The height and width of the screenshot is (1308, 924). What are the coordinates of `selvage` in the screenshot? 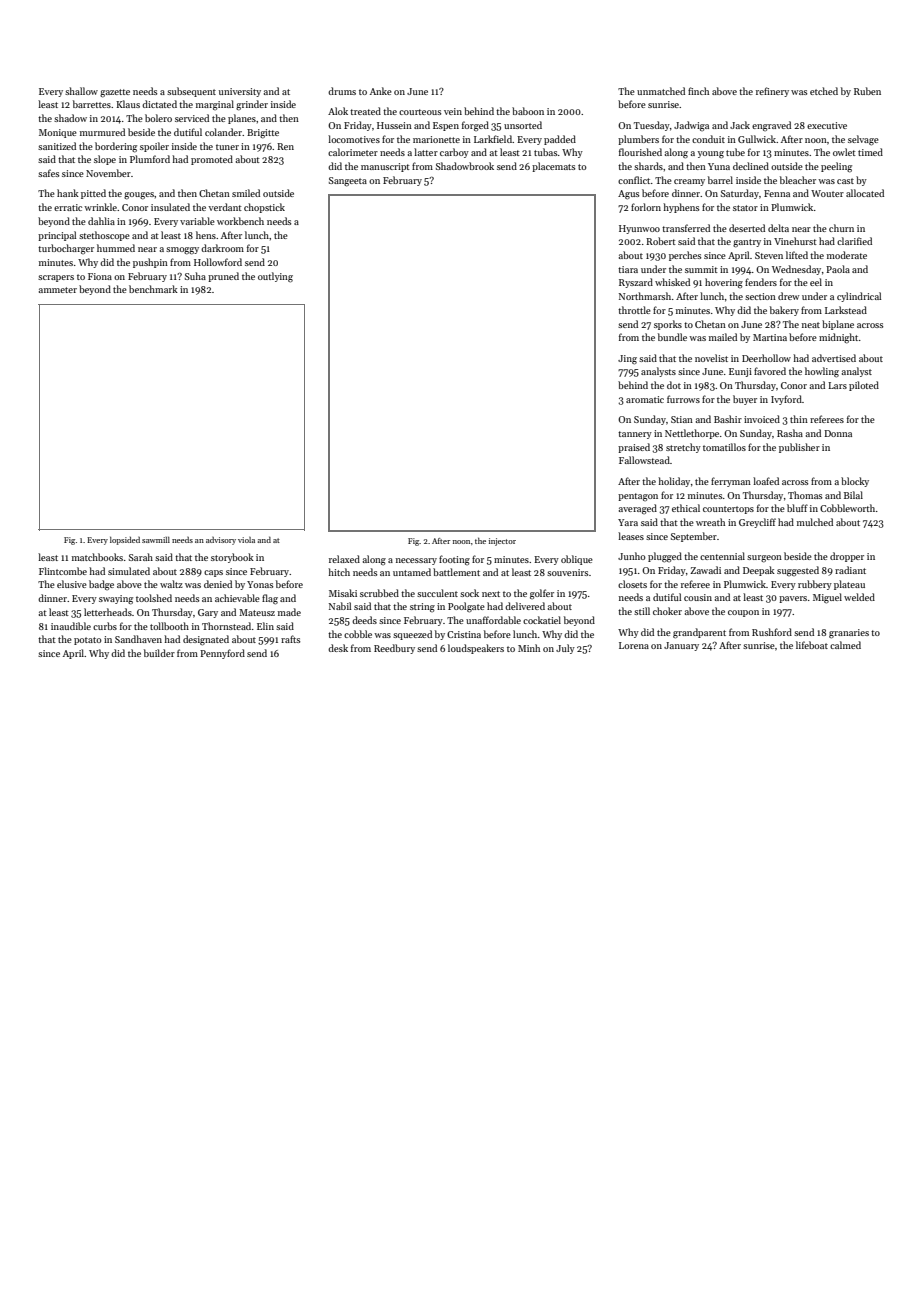 It's located at (863, 140).
